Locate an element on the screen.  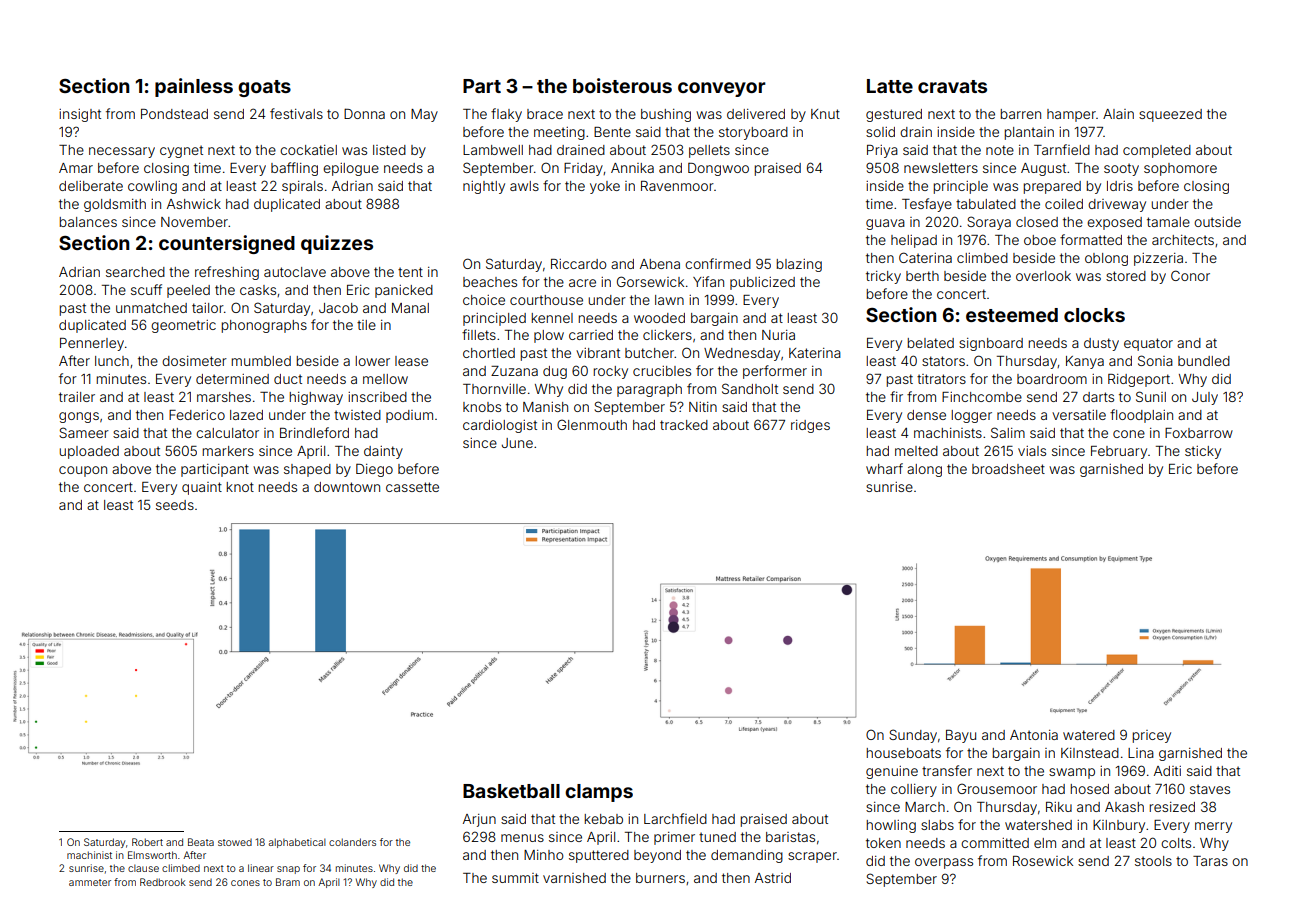
sputtered is located at coordinates (599, 856).
